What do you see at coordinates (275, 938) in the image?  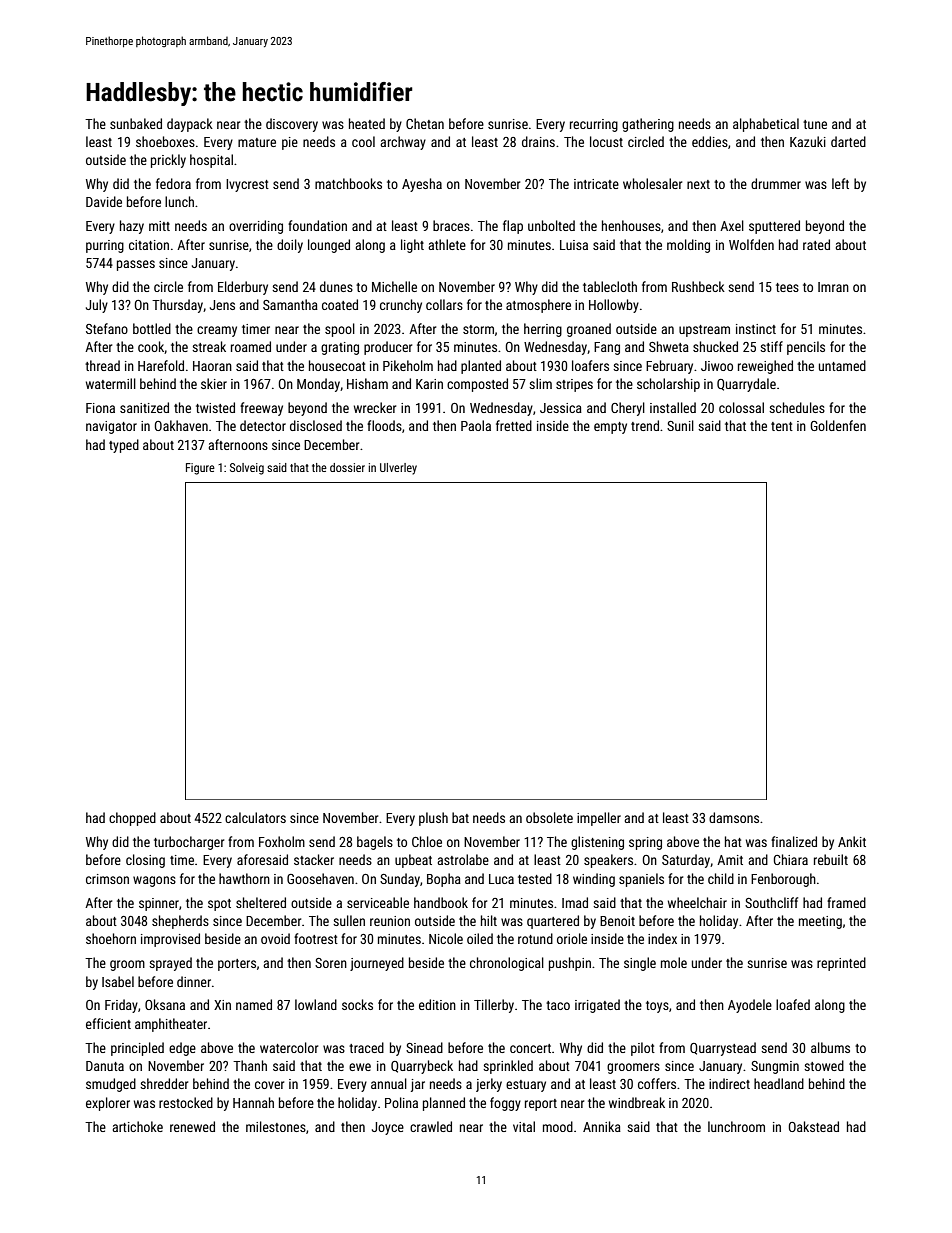 I see `ovoid` at bounding box center [275, 938].
